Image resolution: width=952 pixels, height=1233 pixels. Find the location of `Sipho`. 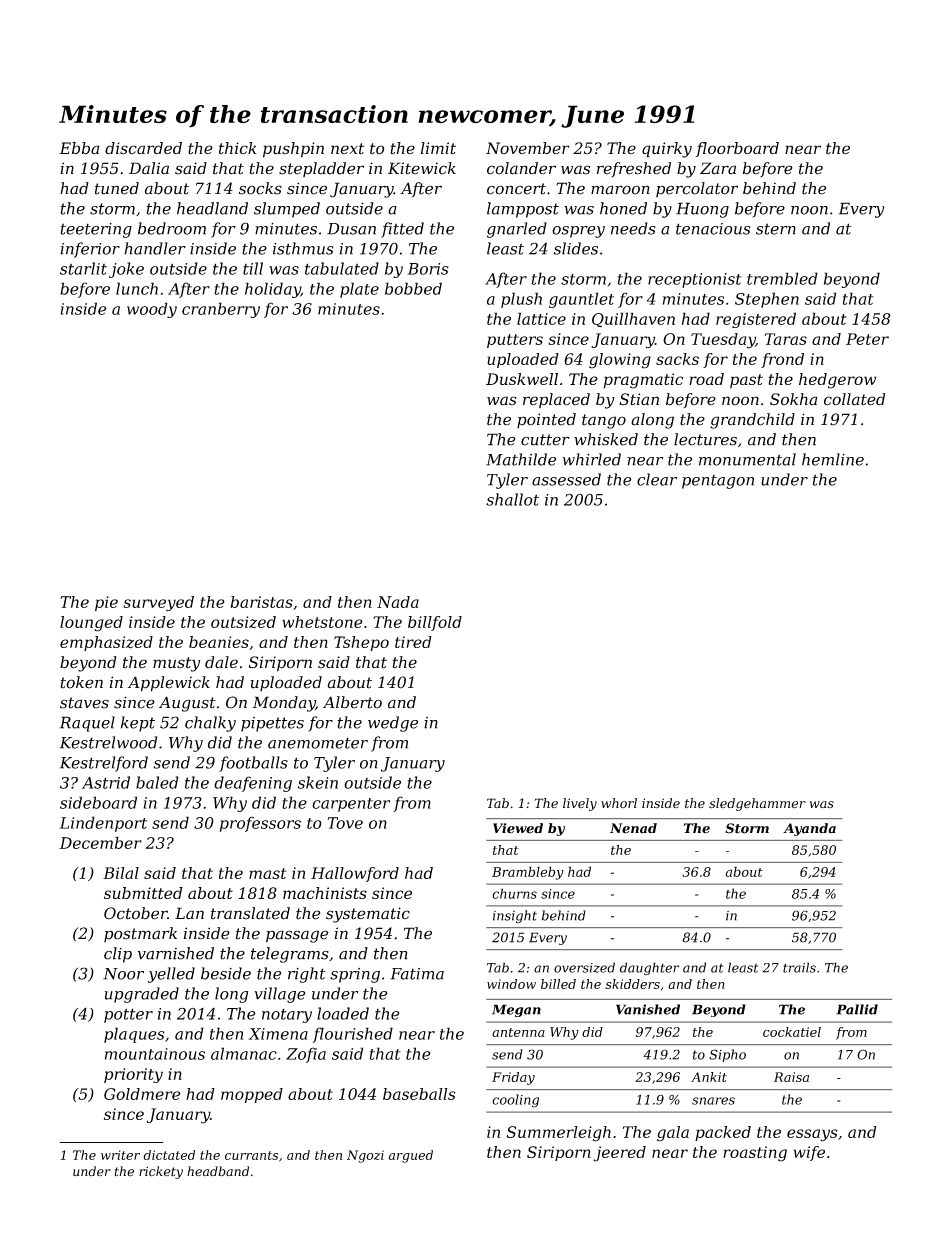

Sipho is located at coordinates (727, 1055).
